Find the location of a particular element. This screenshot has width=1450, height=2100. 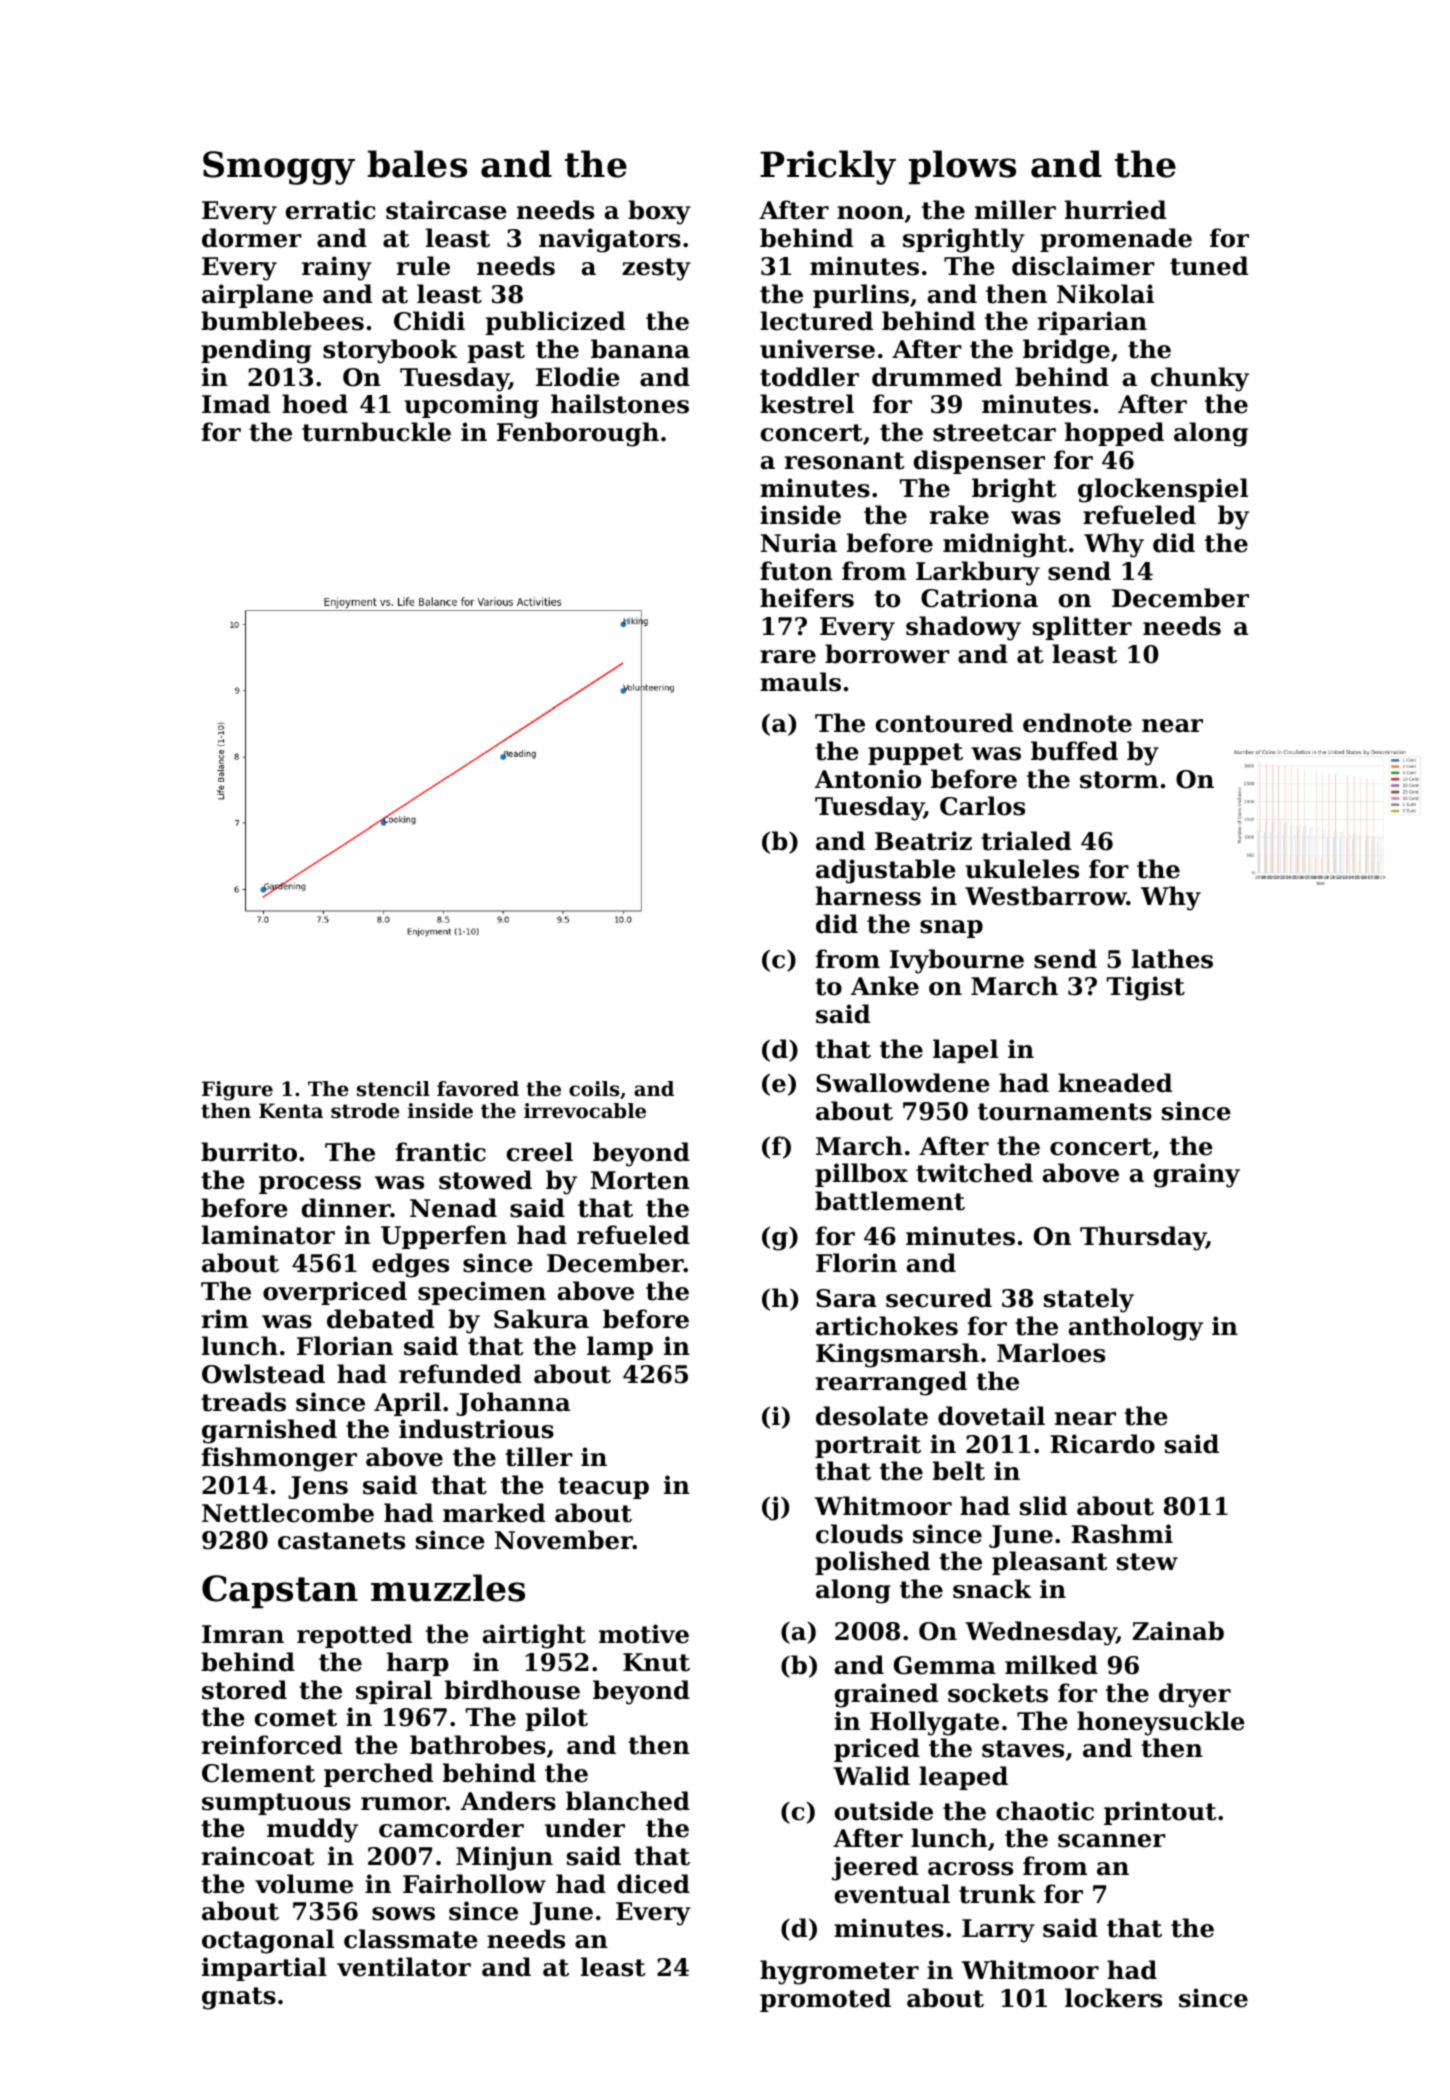

kneaded is located at coordinates (1115, 1083).
